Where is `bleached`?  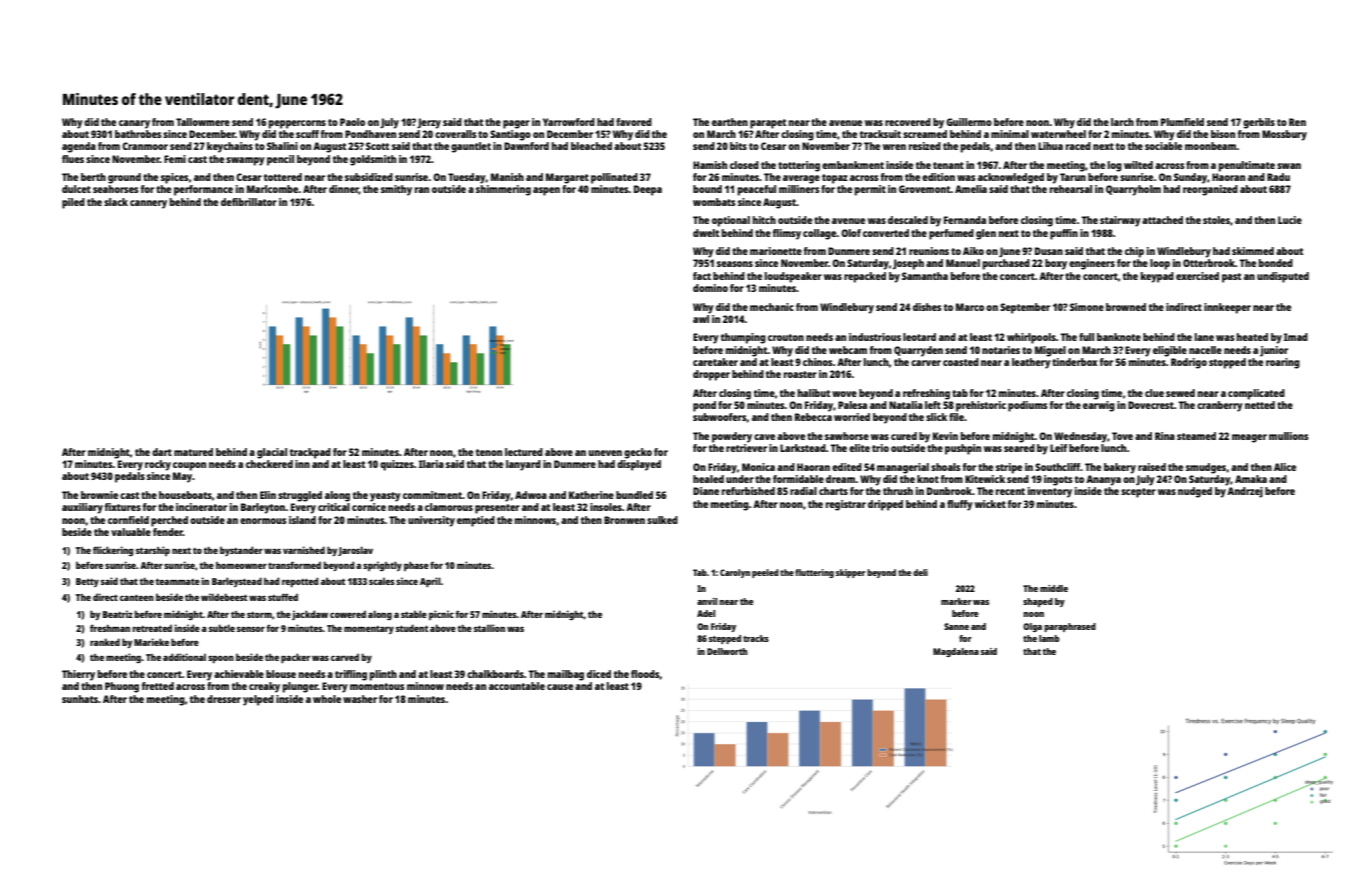 bleached is located at coordinates (591, 146).
